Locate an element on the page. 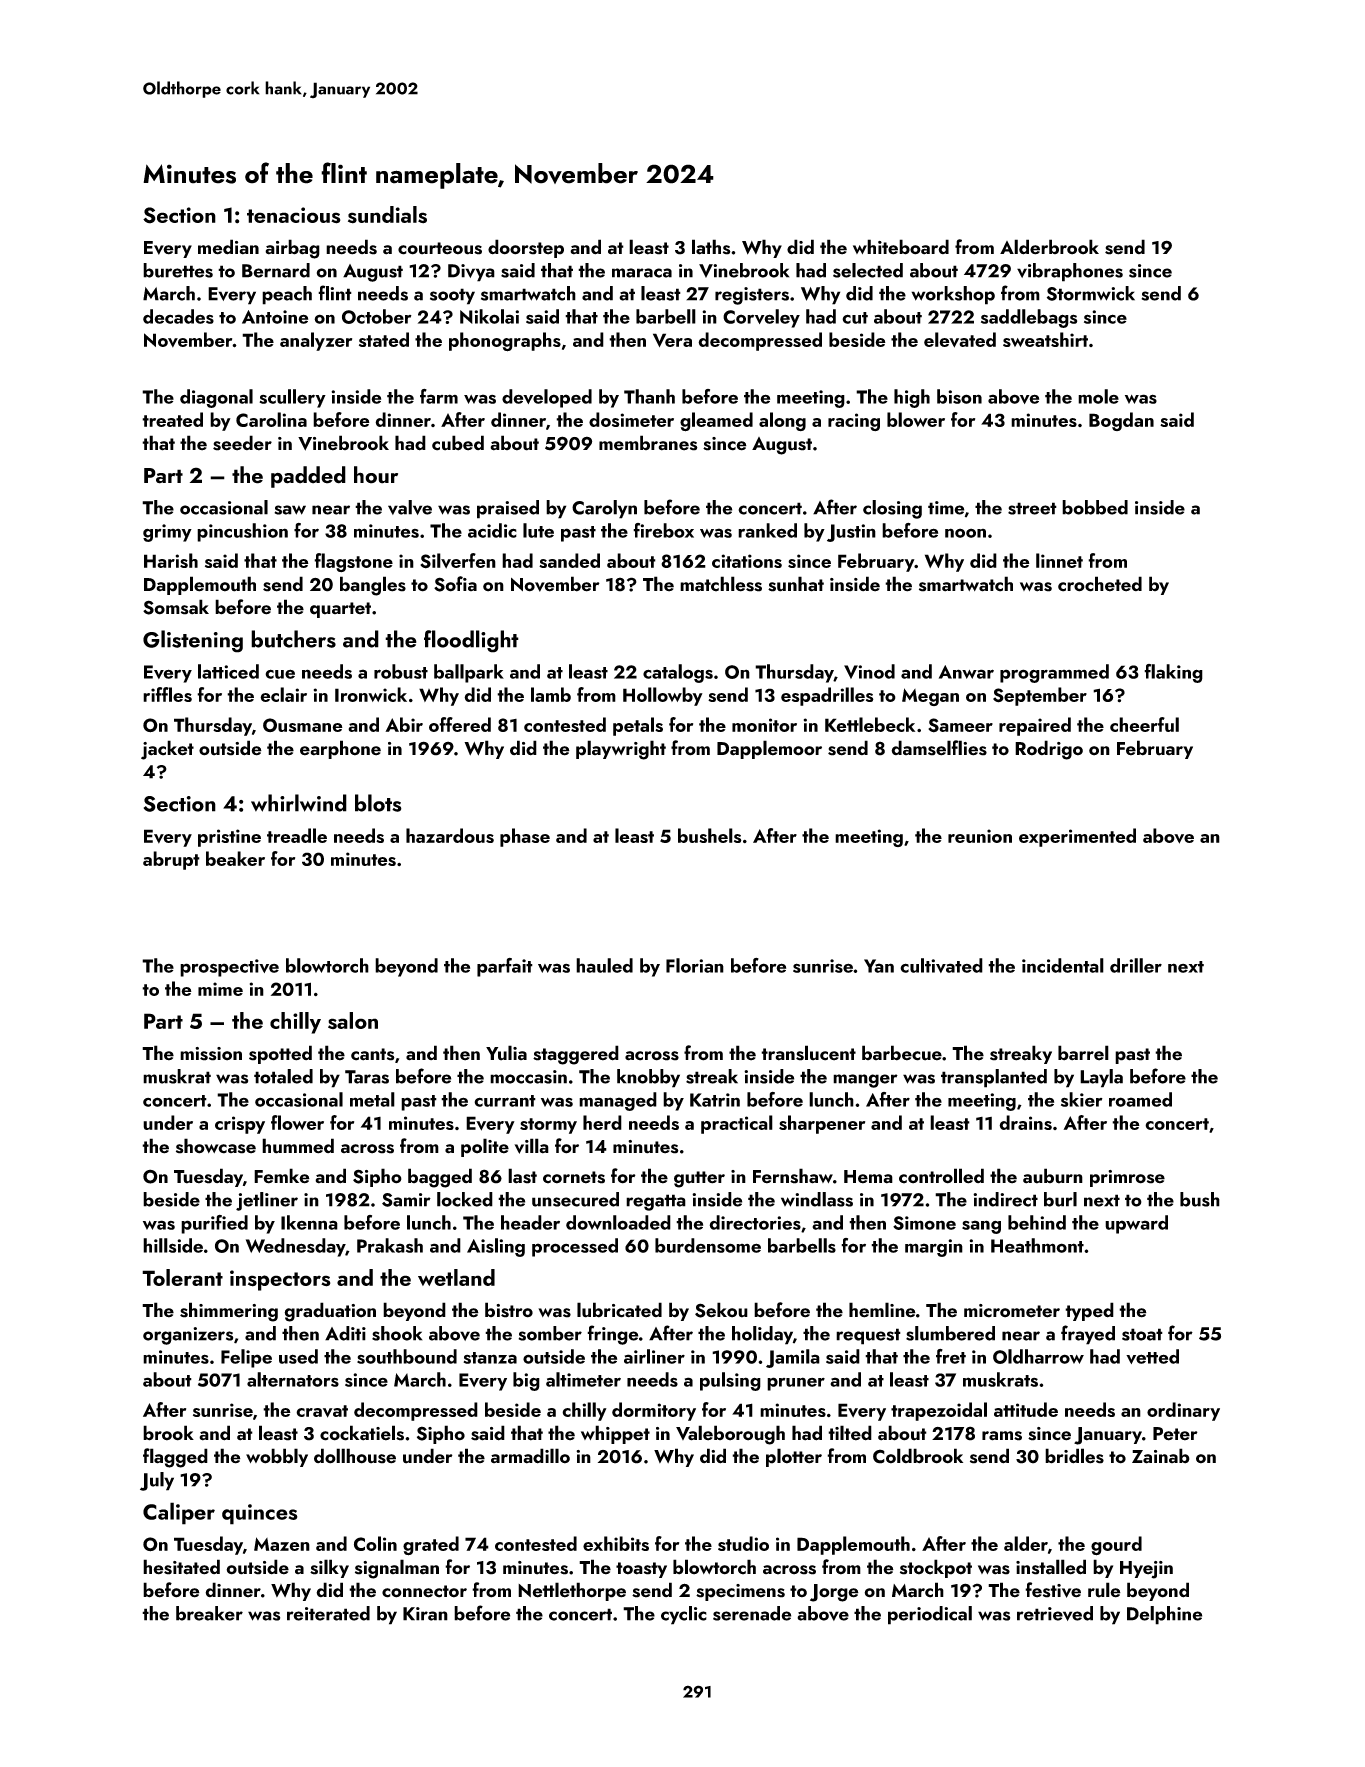  serenade is located at coordinates (752, 1613).
